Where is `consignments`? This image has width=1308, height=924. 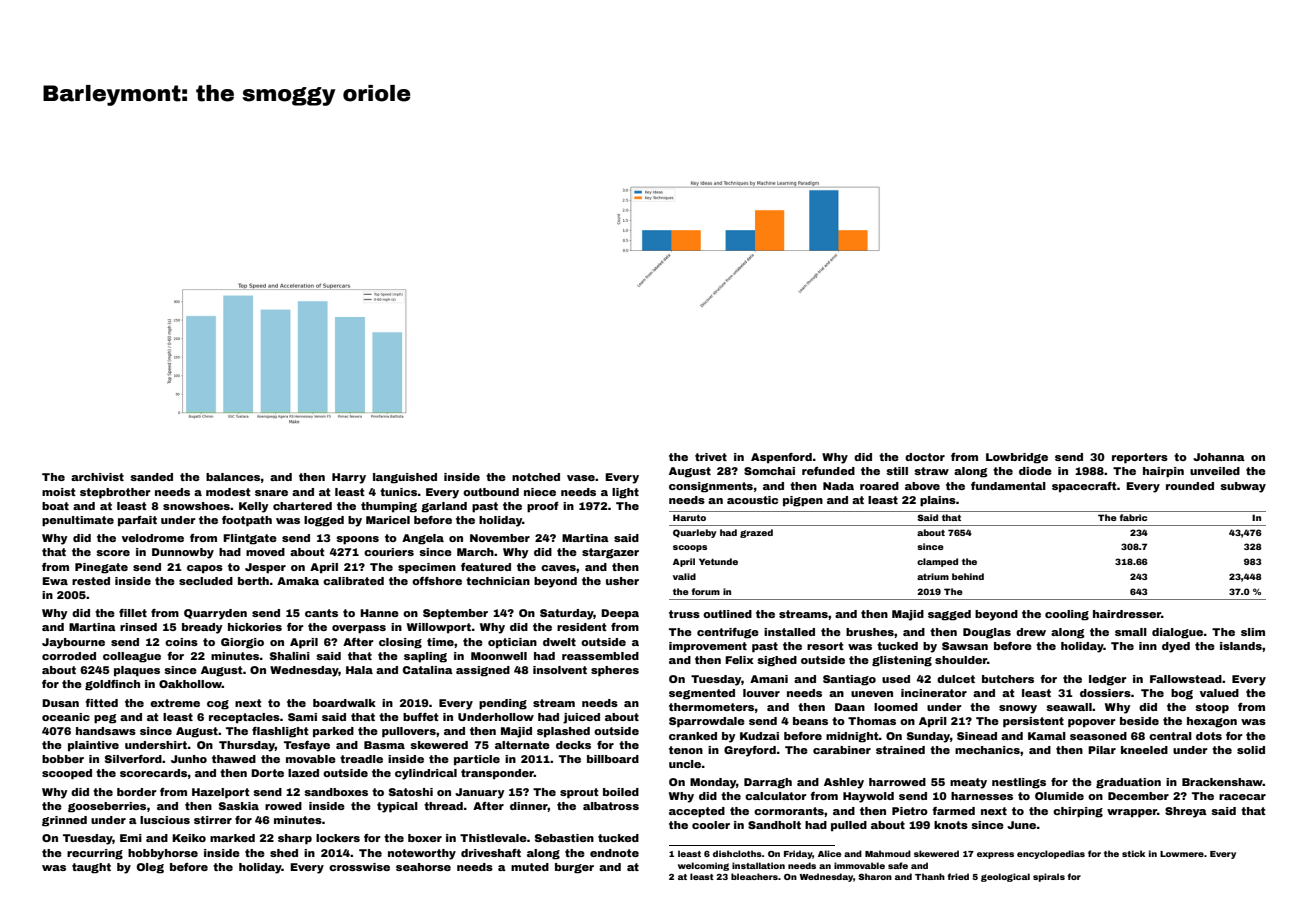
consignments is located at coordinates (711, 487).
